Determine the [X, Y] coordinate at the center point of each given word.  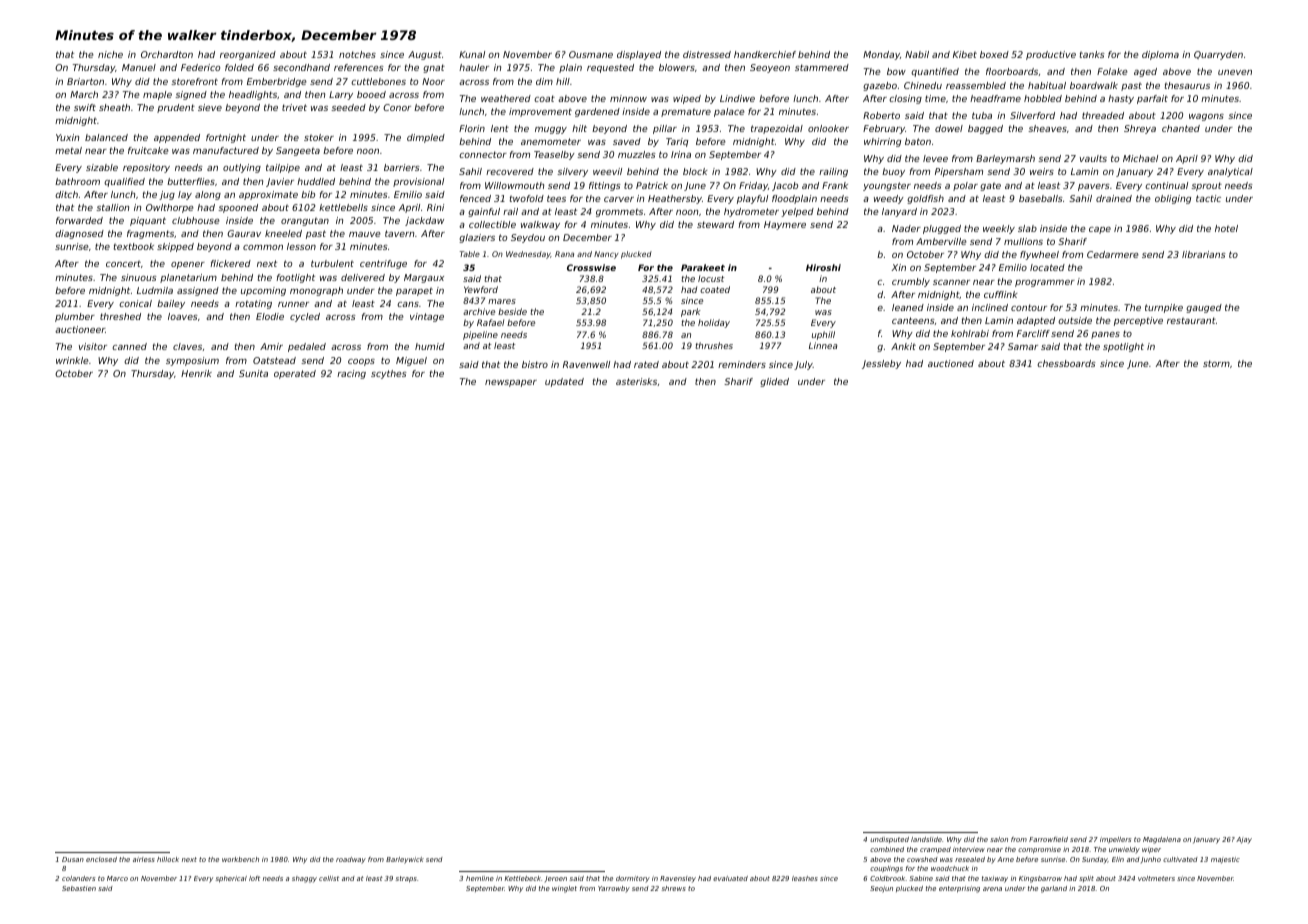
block [695, 171]
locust [711, 278]
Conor [397, 107]
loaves [183, 316]
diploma [1160, 55]
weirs [1042, 171]
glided [774, 382]
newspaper [511, 383]
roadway [351, 860]
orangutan [305, 221]
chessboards [1066, 363]
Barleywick [405, 860]
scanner [951, 282]
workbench [240, 859]
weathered [506, 98]
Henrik [196, 373]
